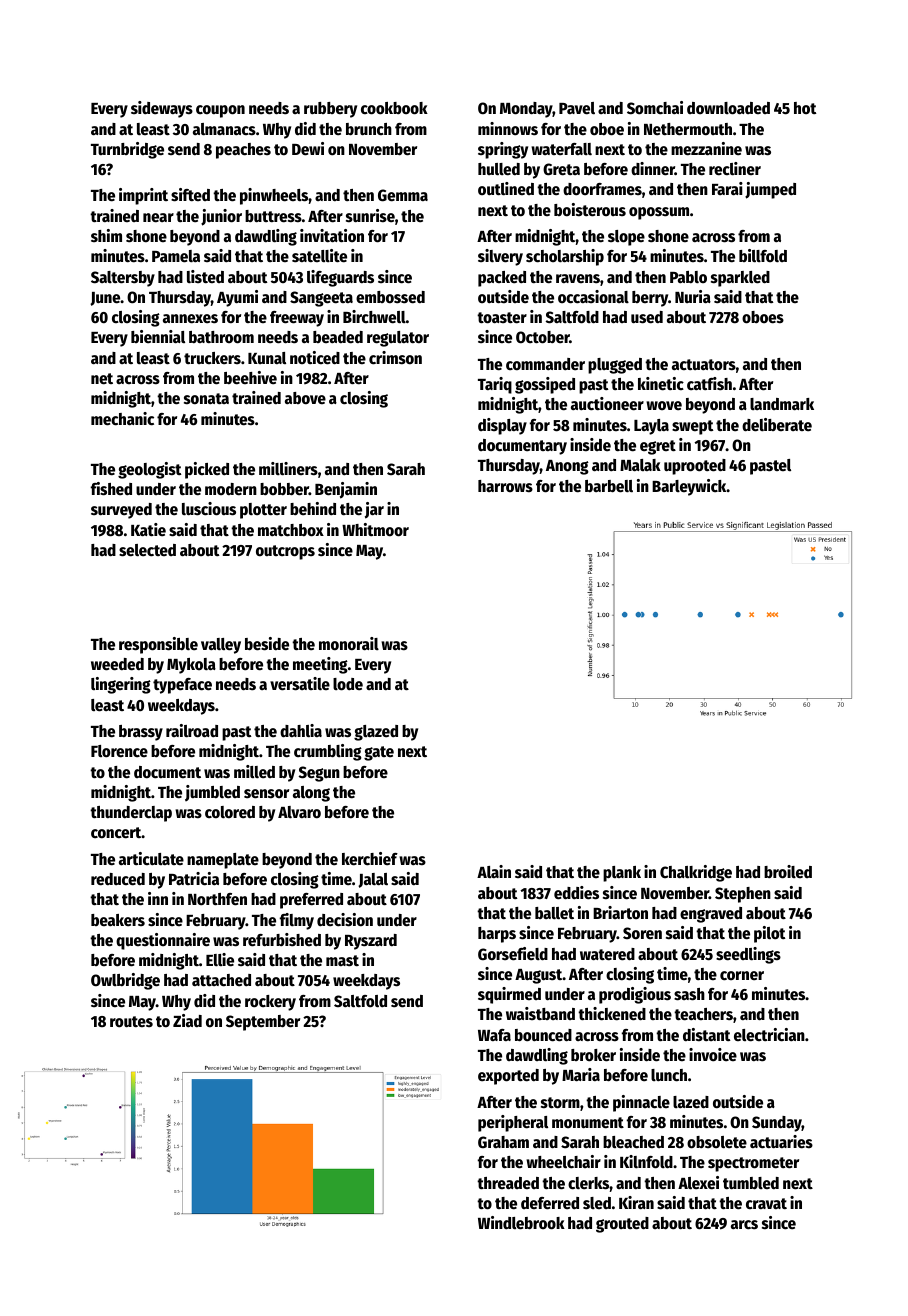 The image size is (908, 1316). What do you see at coordinates (505, 486) in the screenshot?
I see `harrows` at bounding box center [505, 486].
